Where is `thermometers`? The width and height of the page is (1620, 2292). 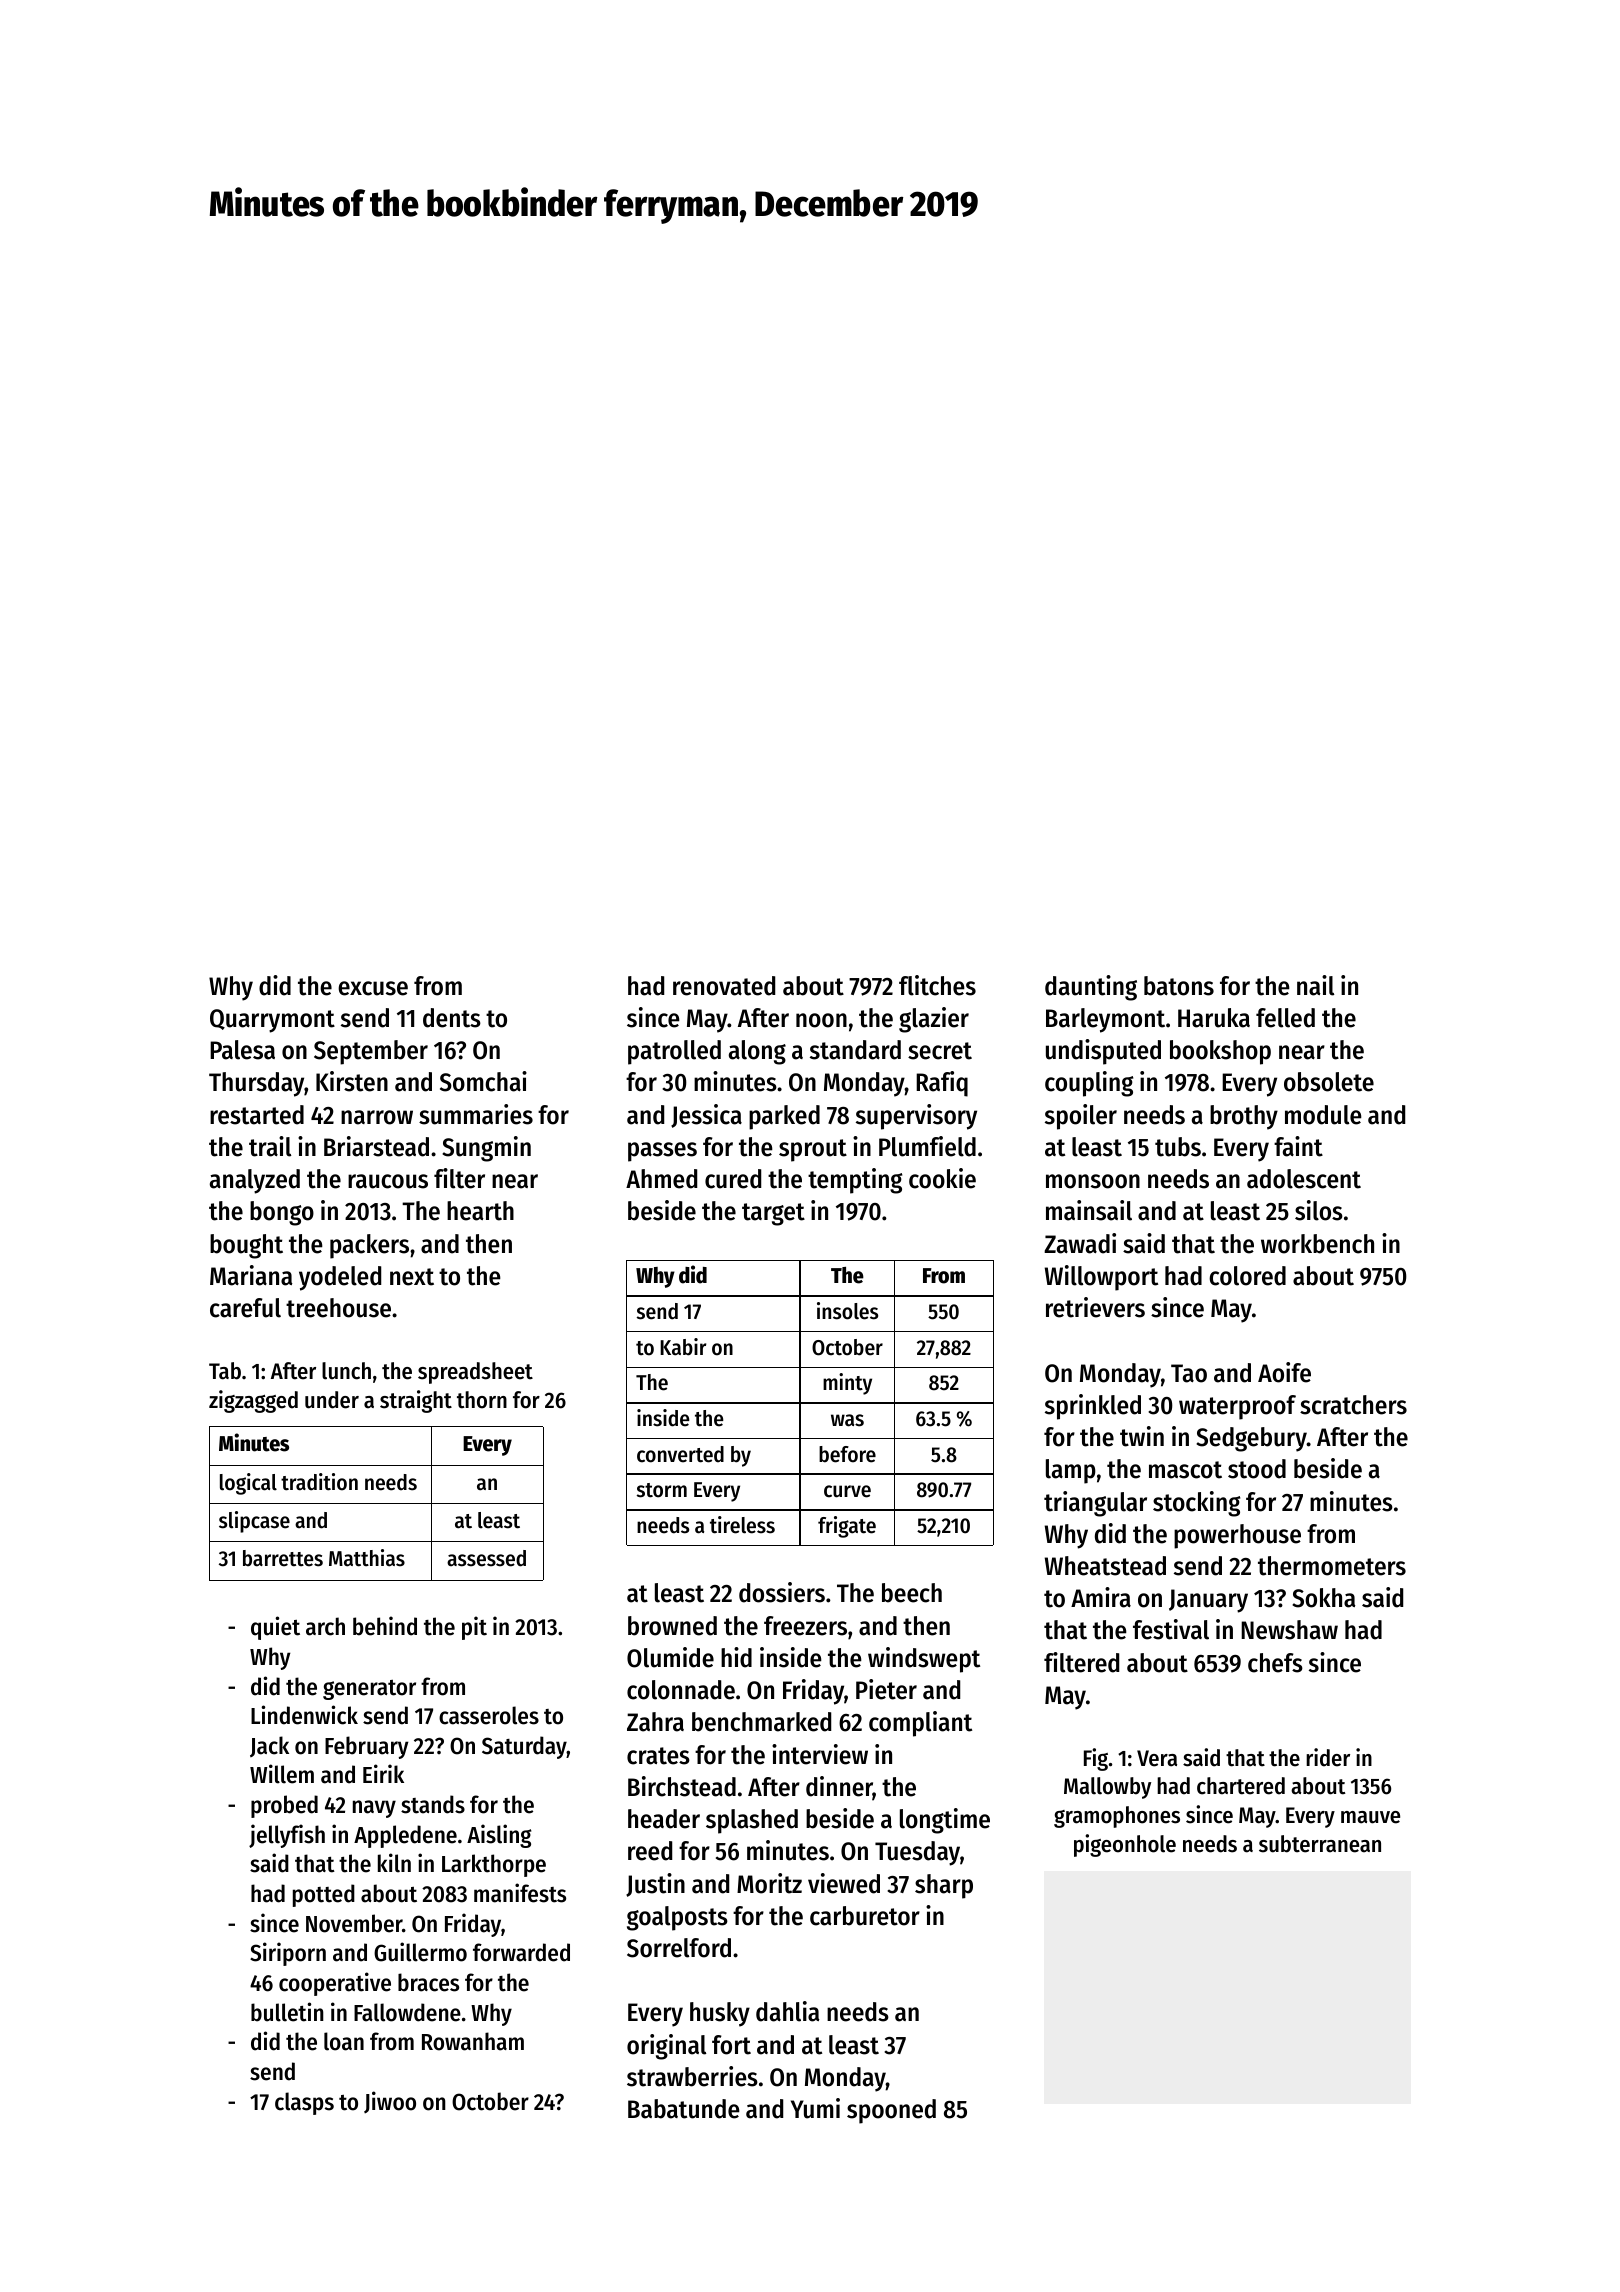
thermometers is located at coordinates (1332, 1566).
